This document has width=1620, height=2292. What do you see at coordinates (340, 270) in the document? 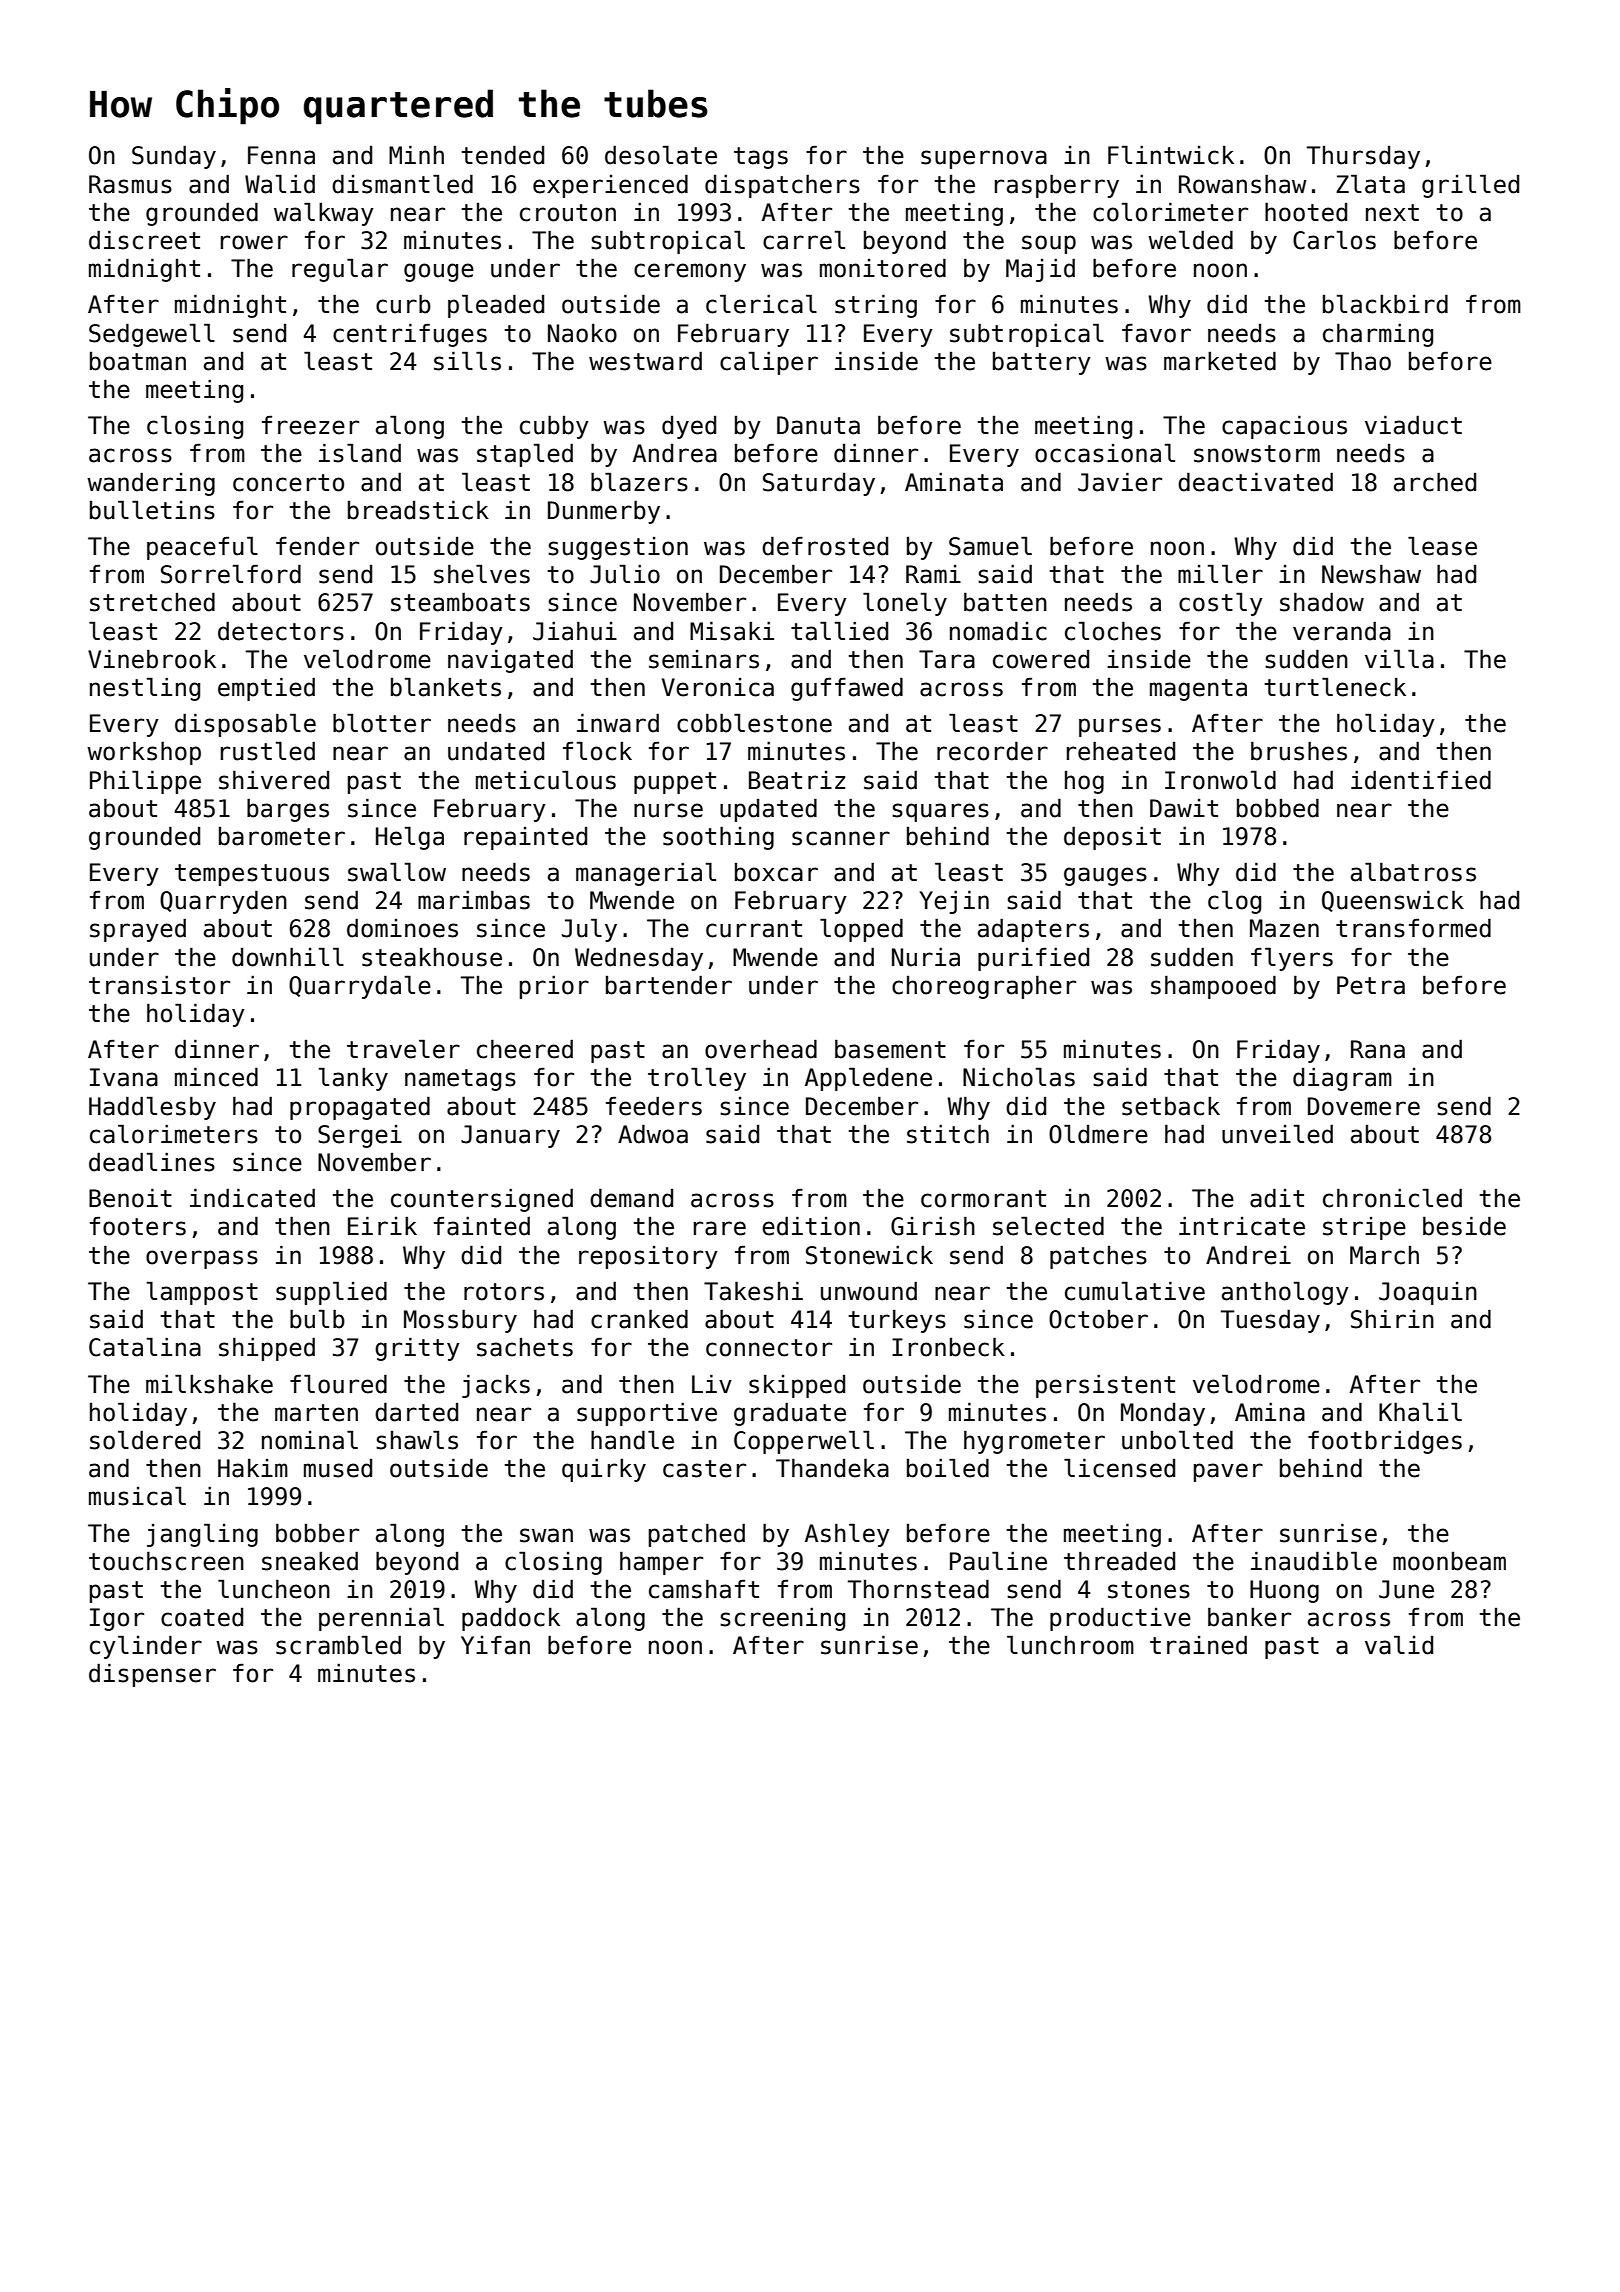
I see `regular` at bounding box center [340, 270].
